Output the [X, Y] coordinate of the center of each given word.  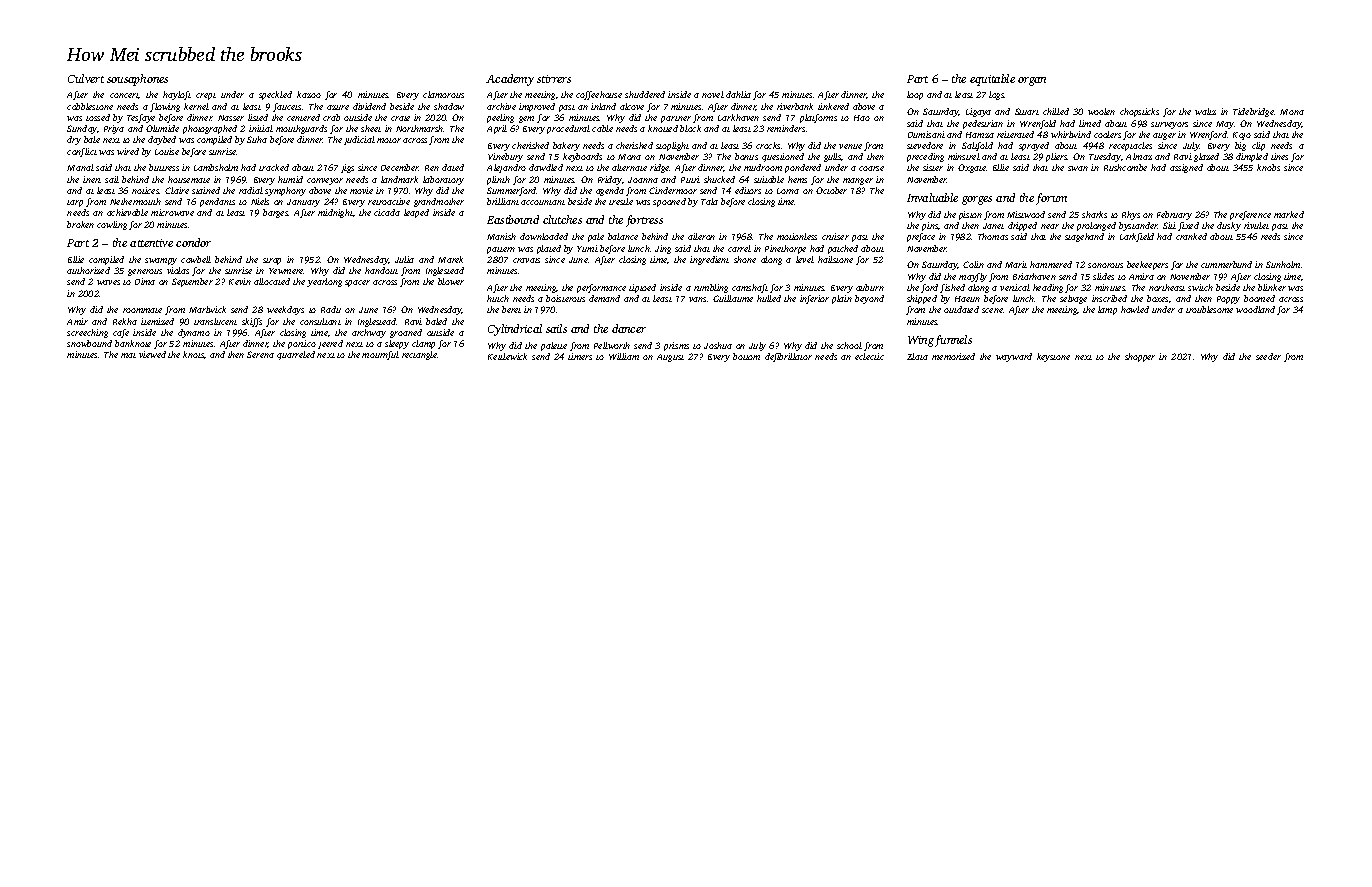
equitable [992, 80]
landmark [399, 179]
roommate [142, 310]
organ [1032, 81]
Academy [510, 80]
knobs [1268, 167]
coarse [871, 168]
